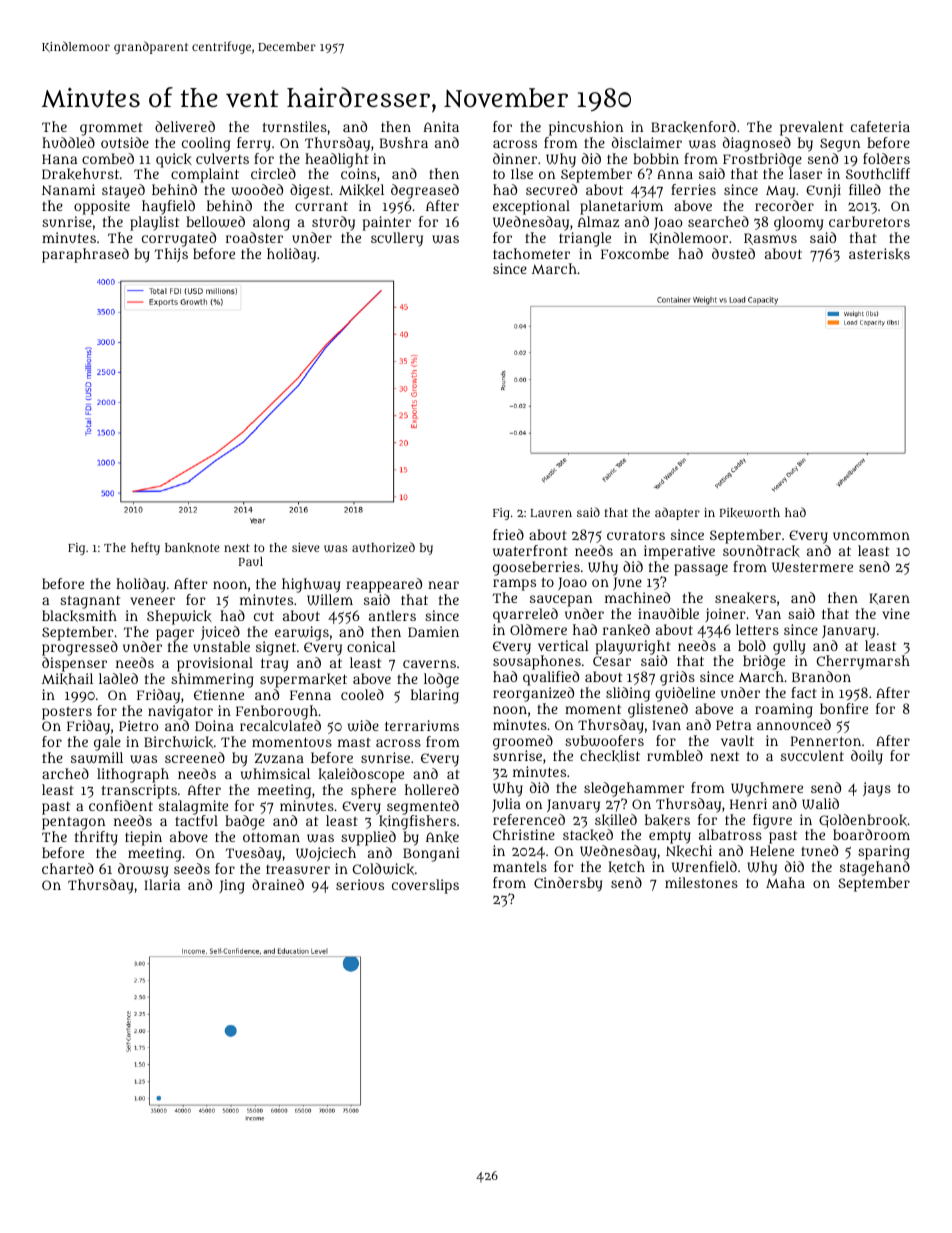  Describe the element at coordinates (677, 513) in the image. I see `adapter` at that location.
